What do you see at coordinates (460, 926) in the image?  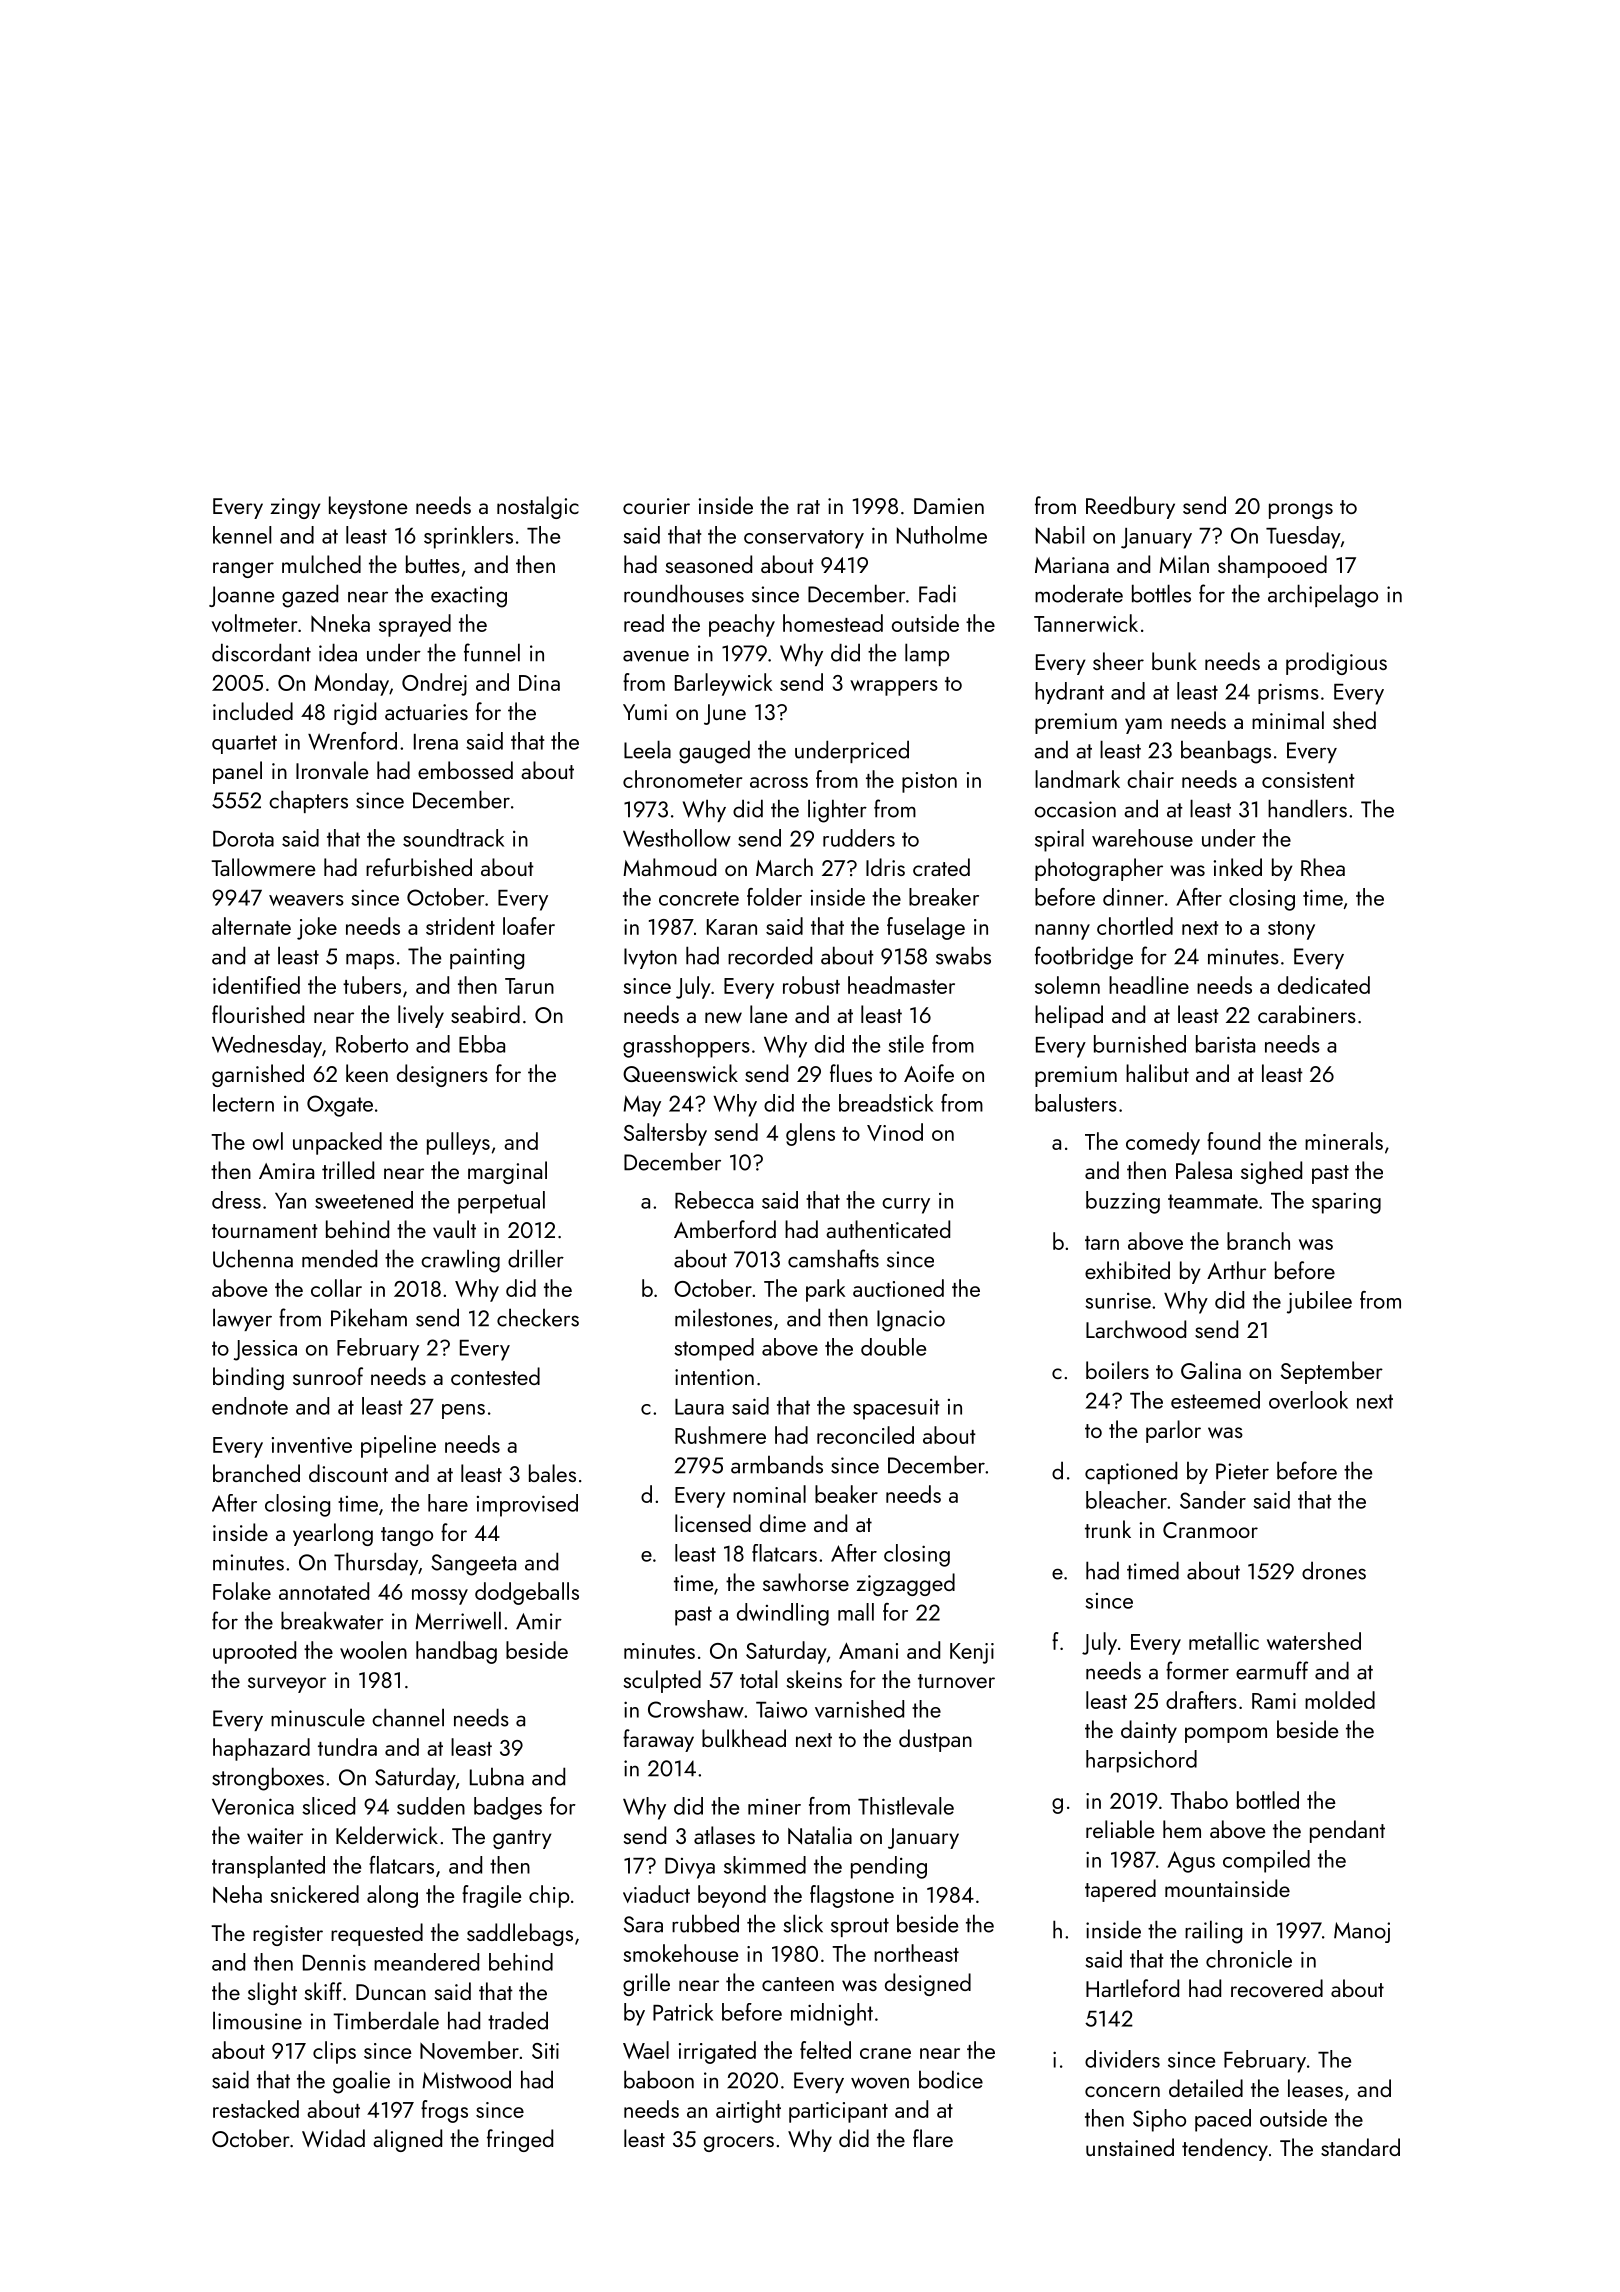 I see `strident` at bounding box center [460, 926].
